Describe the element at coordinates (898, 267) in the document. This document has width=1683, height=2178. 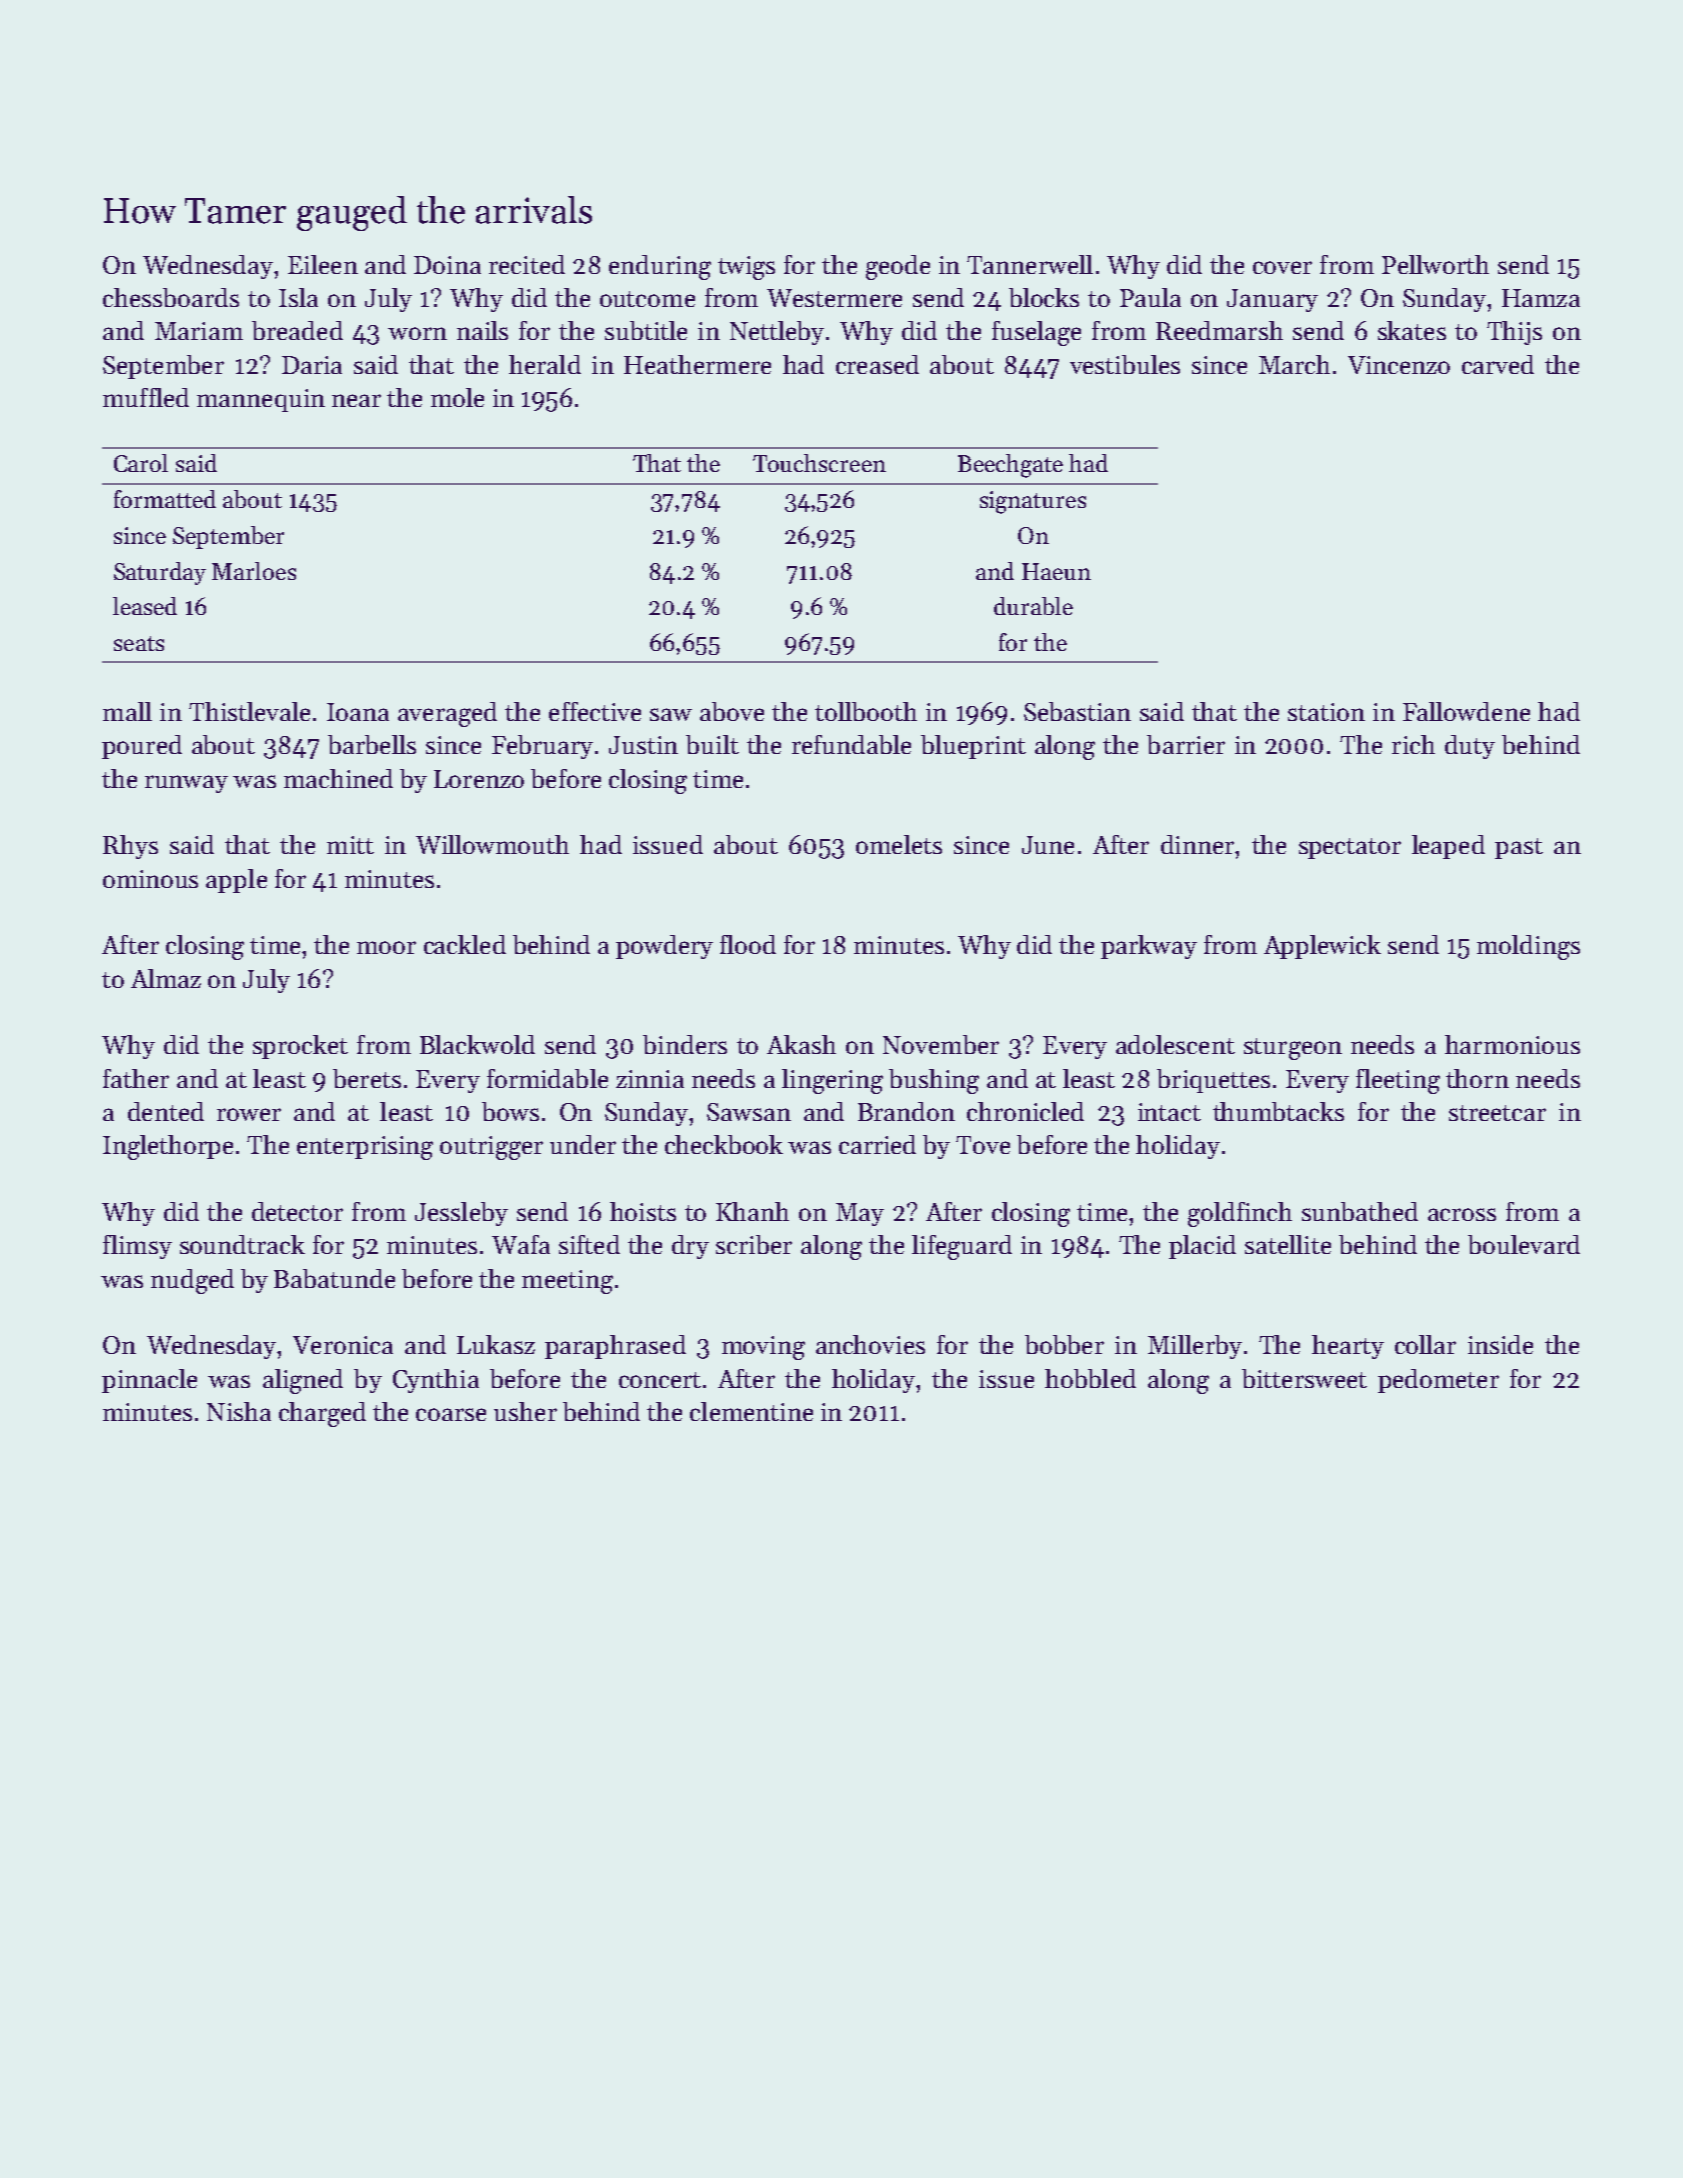
I see `geode` at that location.
